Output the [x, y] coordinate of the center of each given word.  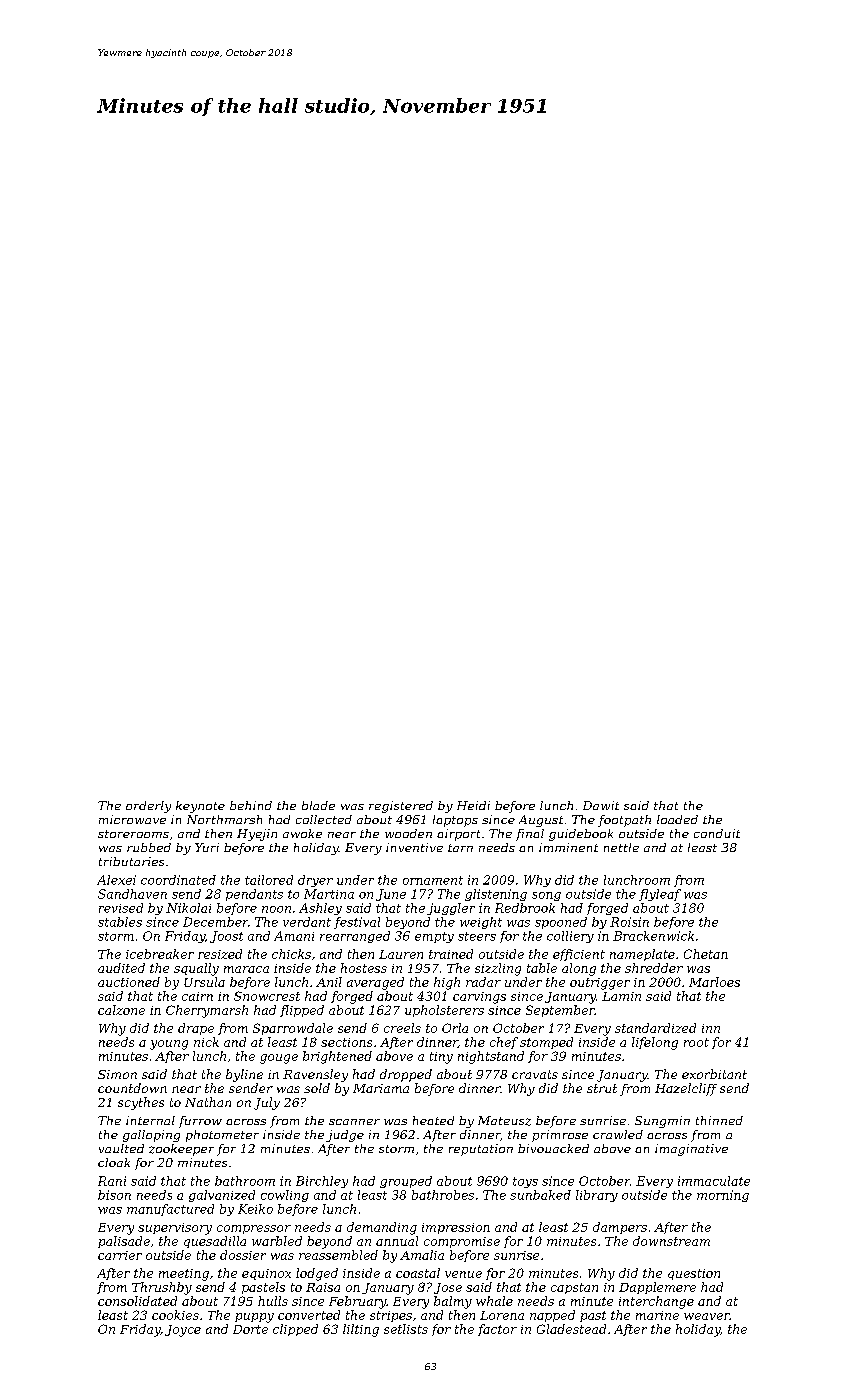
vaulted [121, 1148]
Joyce [183, 1331]
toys [525, 1182]
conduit [717, 833]
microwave [132, 819]
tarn [460, 848]
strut [602, 1088]
